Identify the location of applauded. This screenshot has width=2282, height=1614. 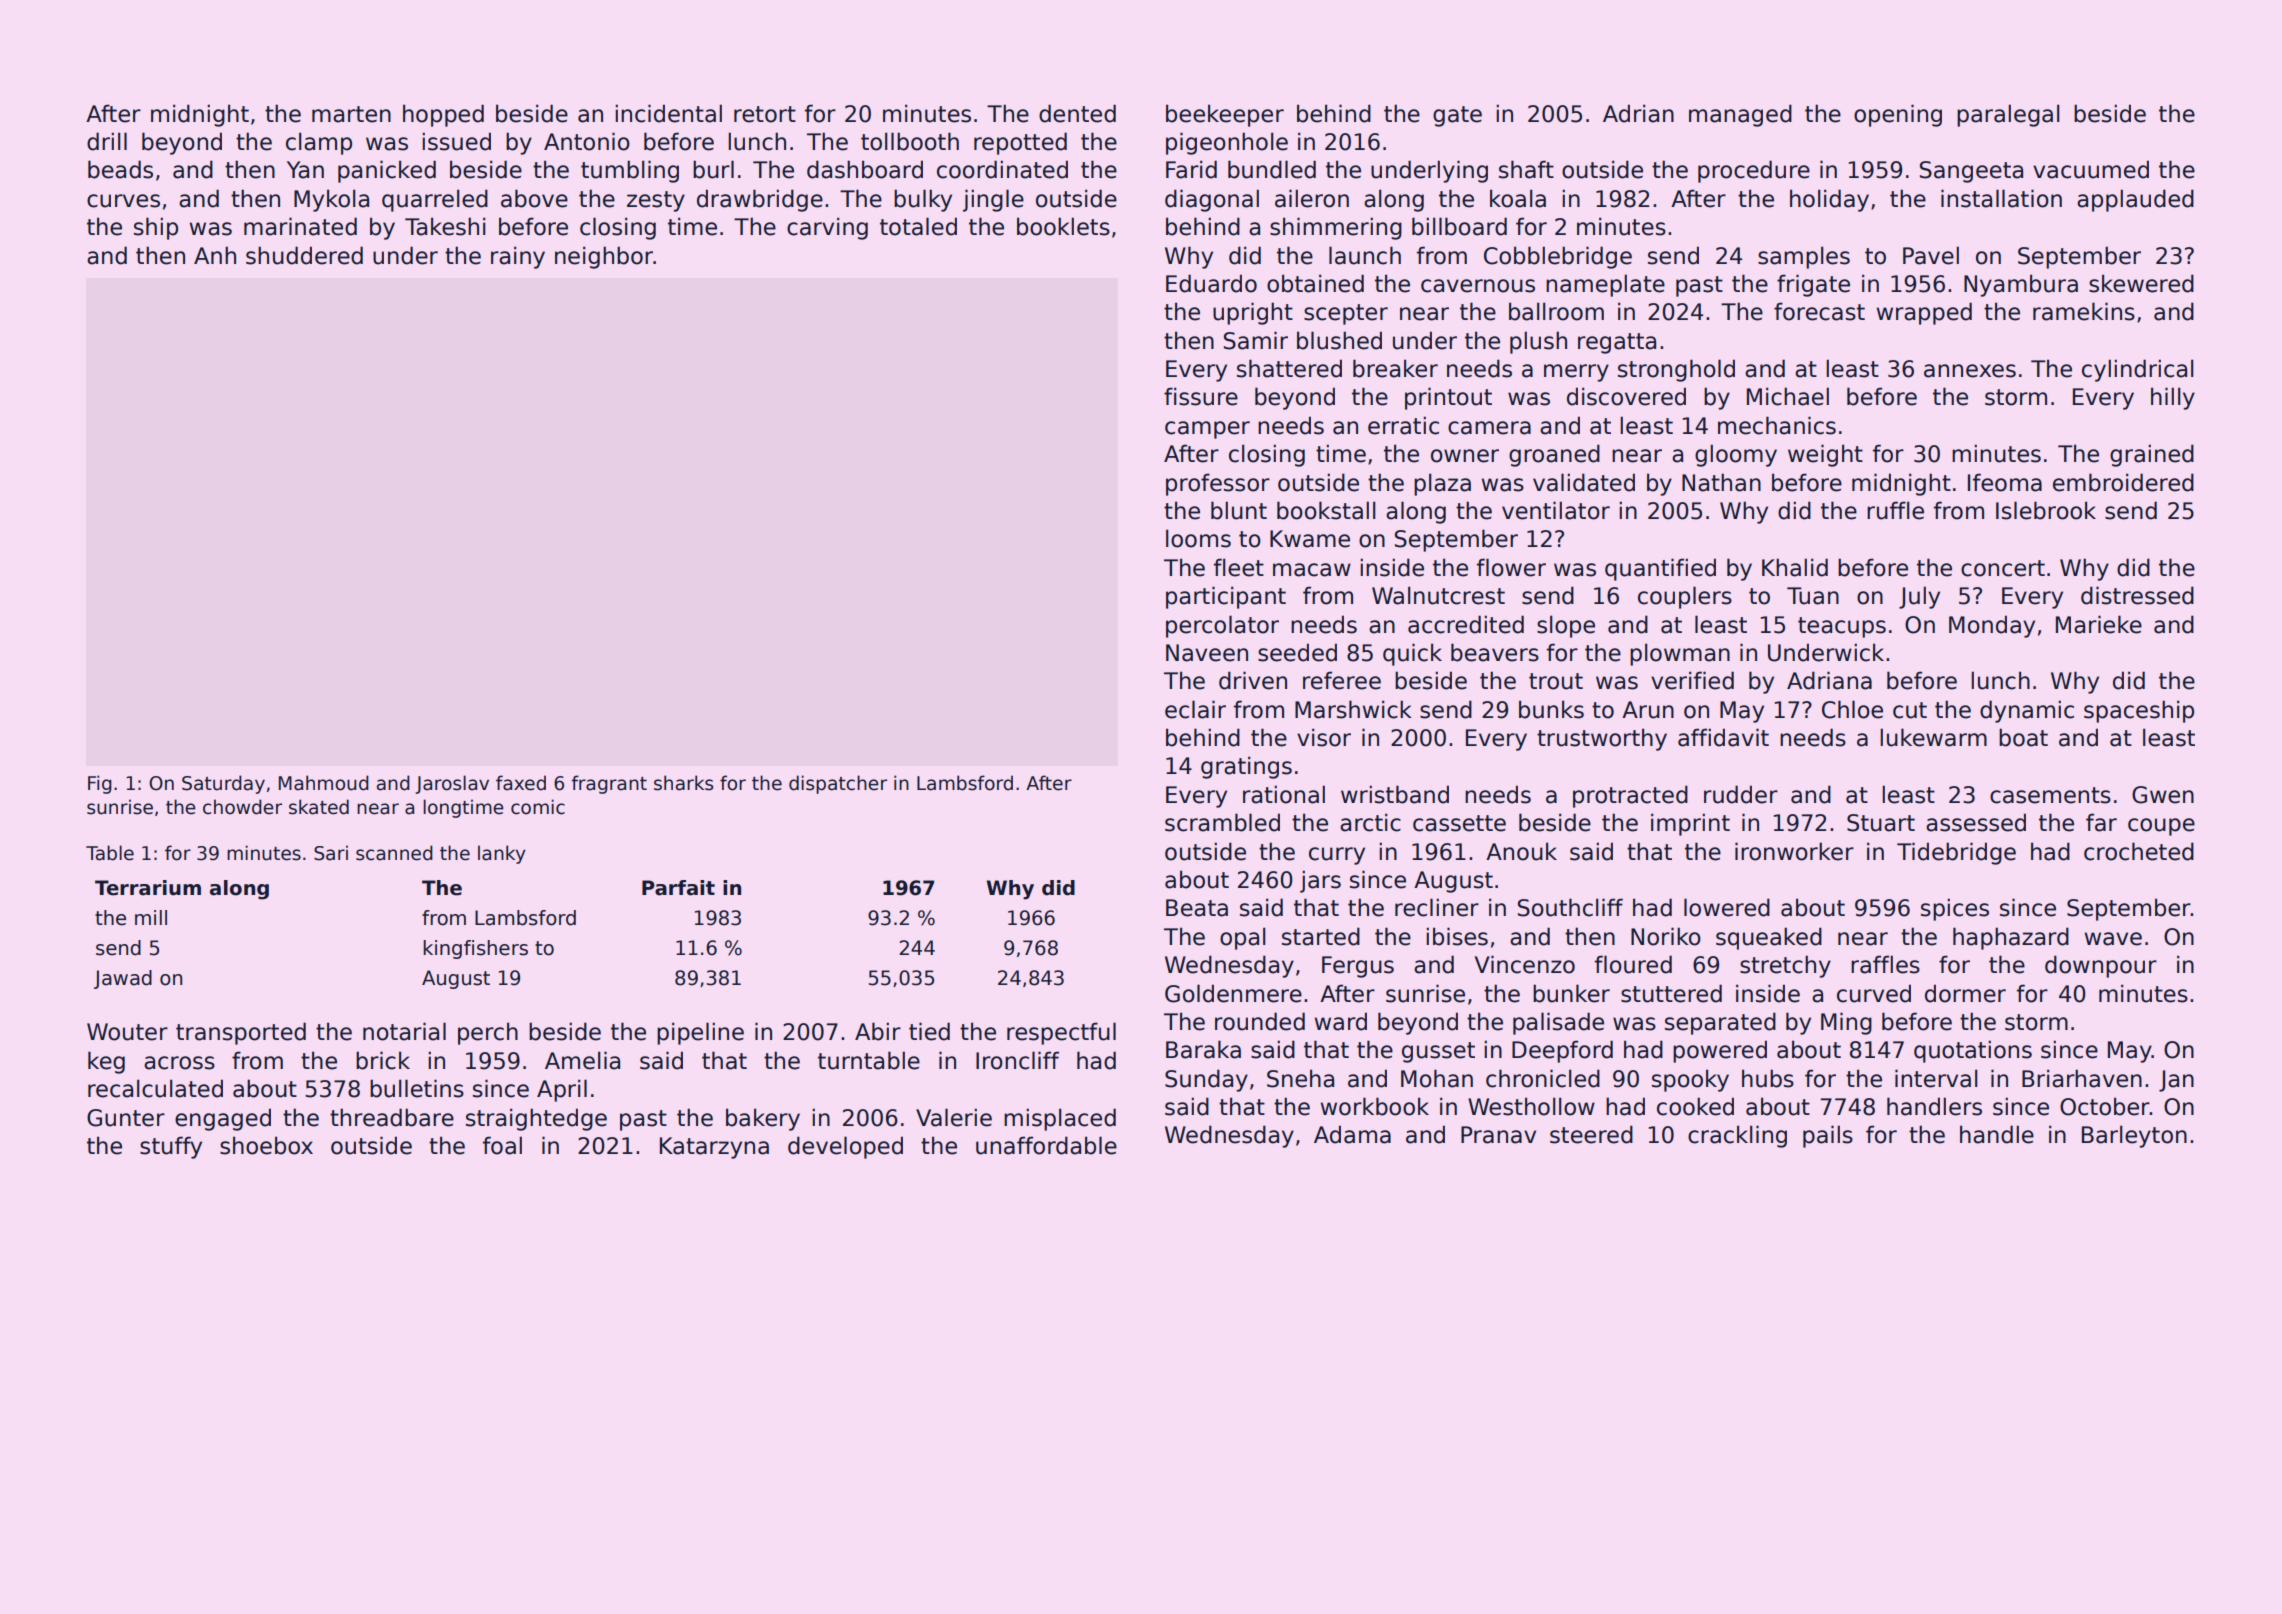
(2135, 200).
